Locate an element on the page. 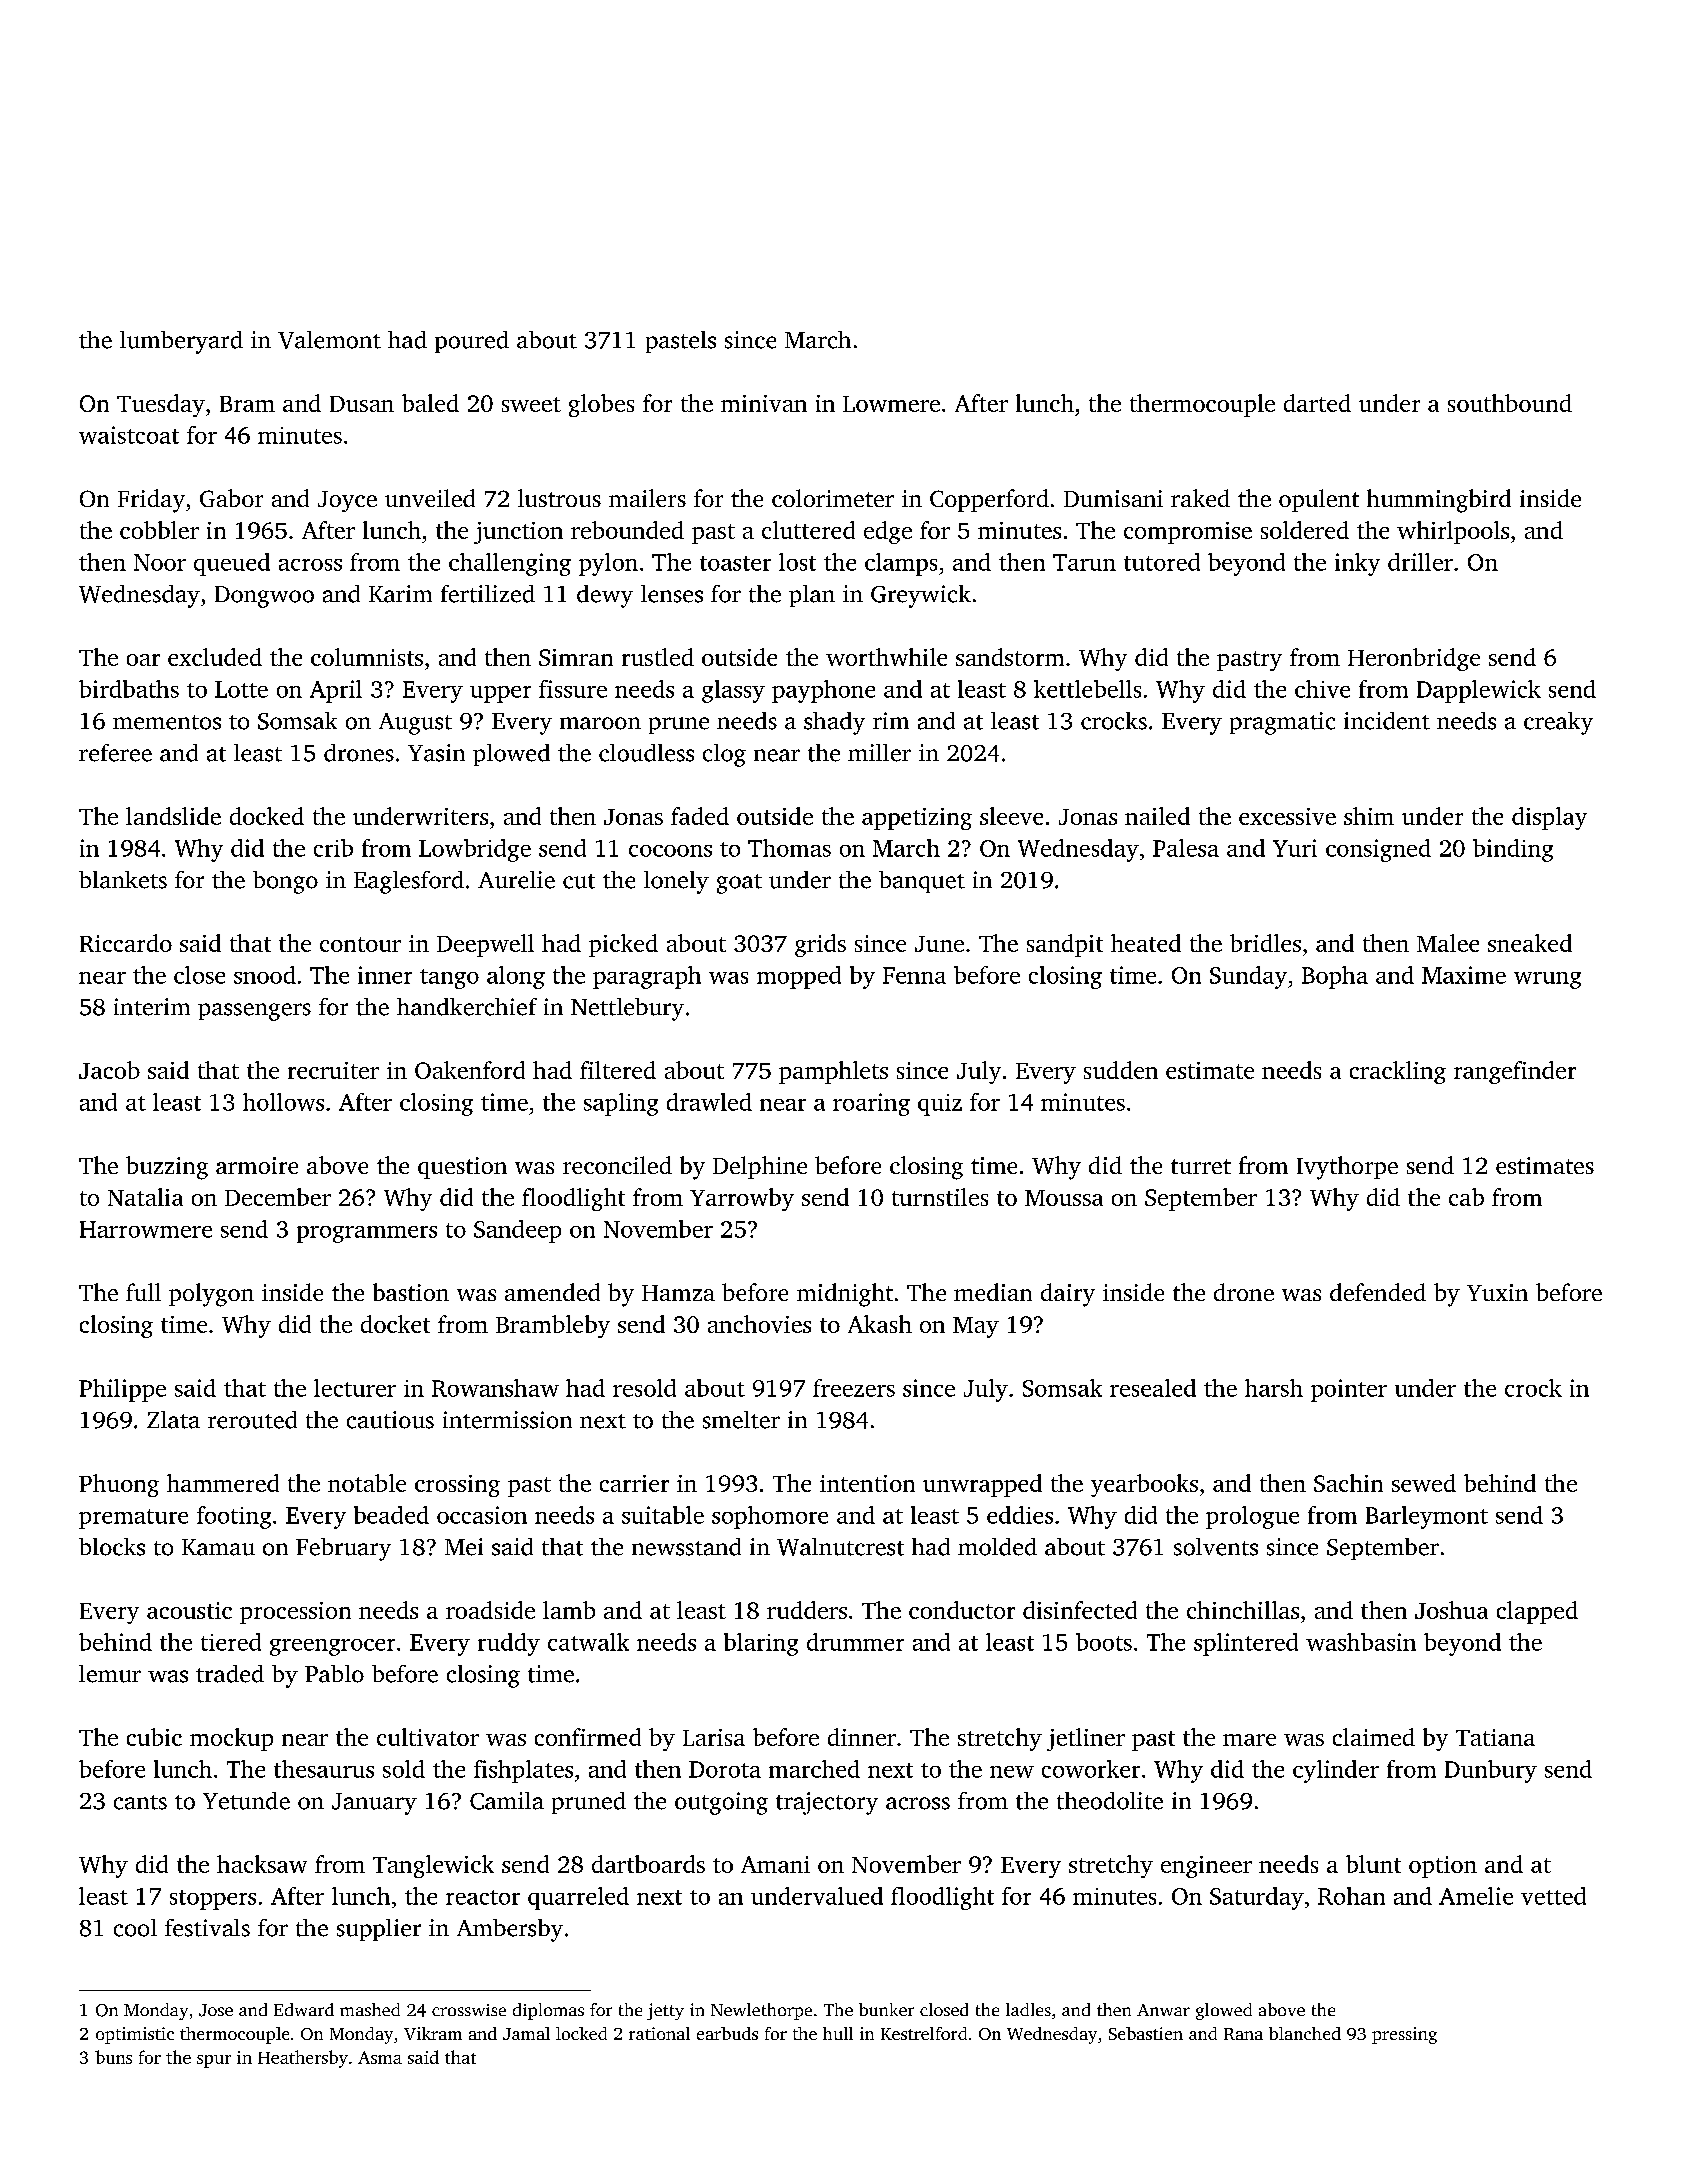  splintered is located at coordinates (1246, 1644).
